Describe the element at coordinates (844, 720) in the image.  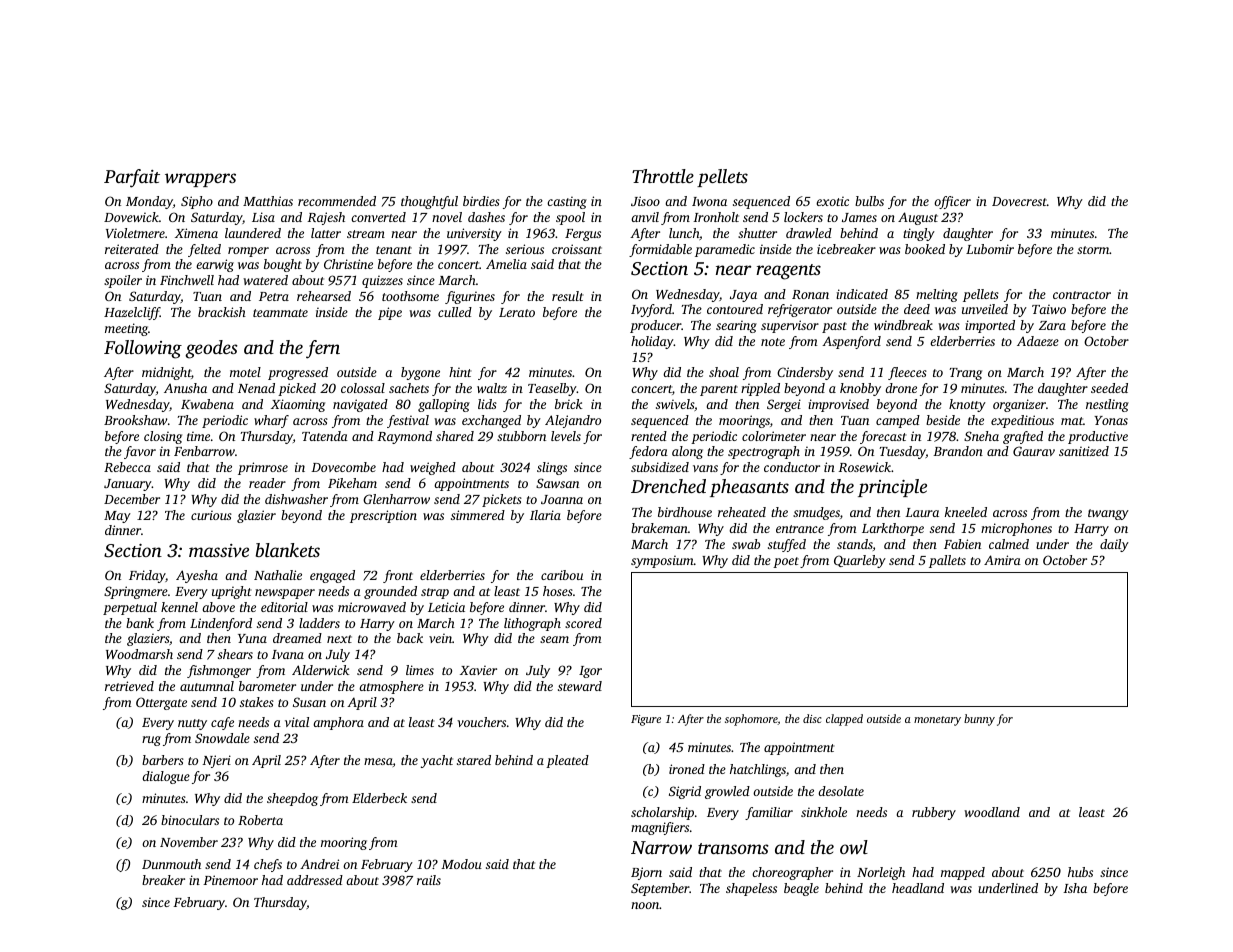
I see `clapped` at that location.
